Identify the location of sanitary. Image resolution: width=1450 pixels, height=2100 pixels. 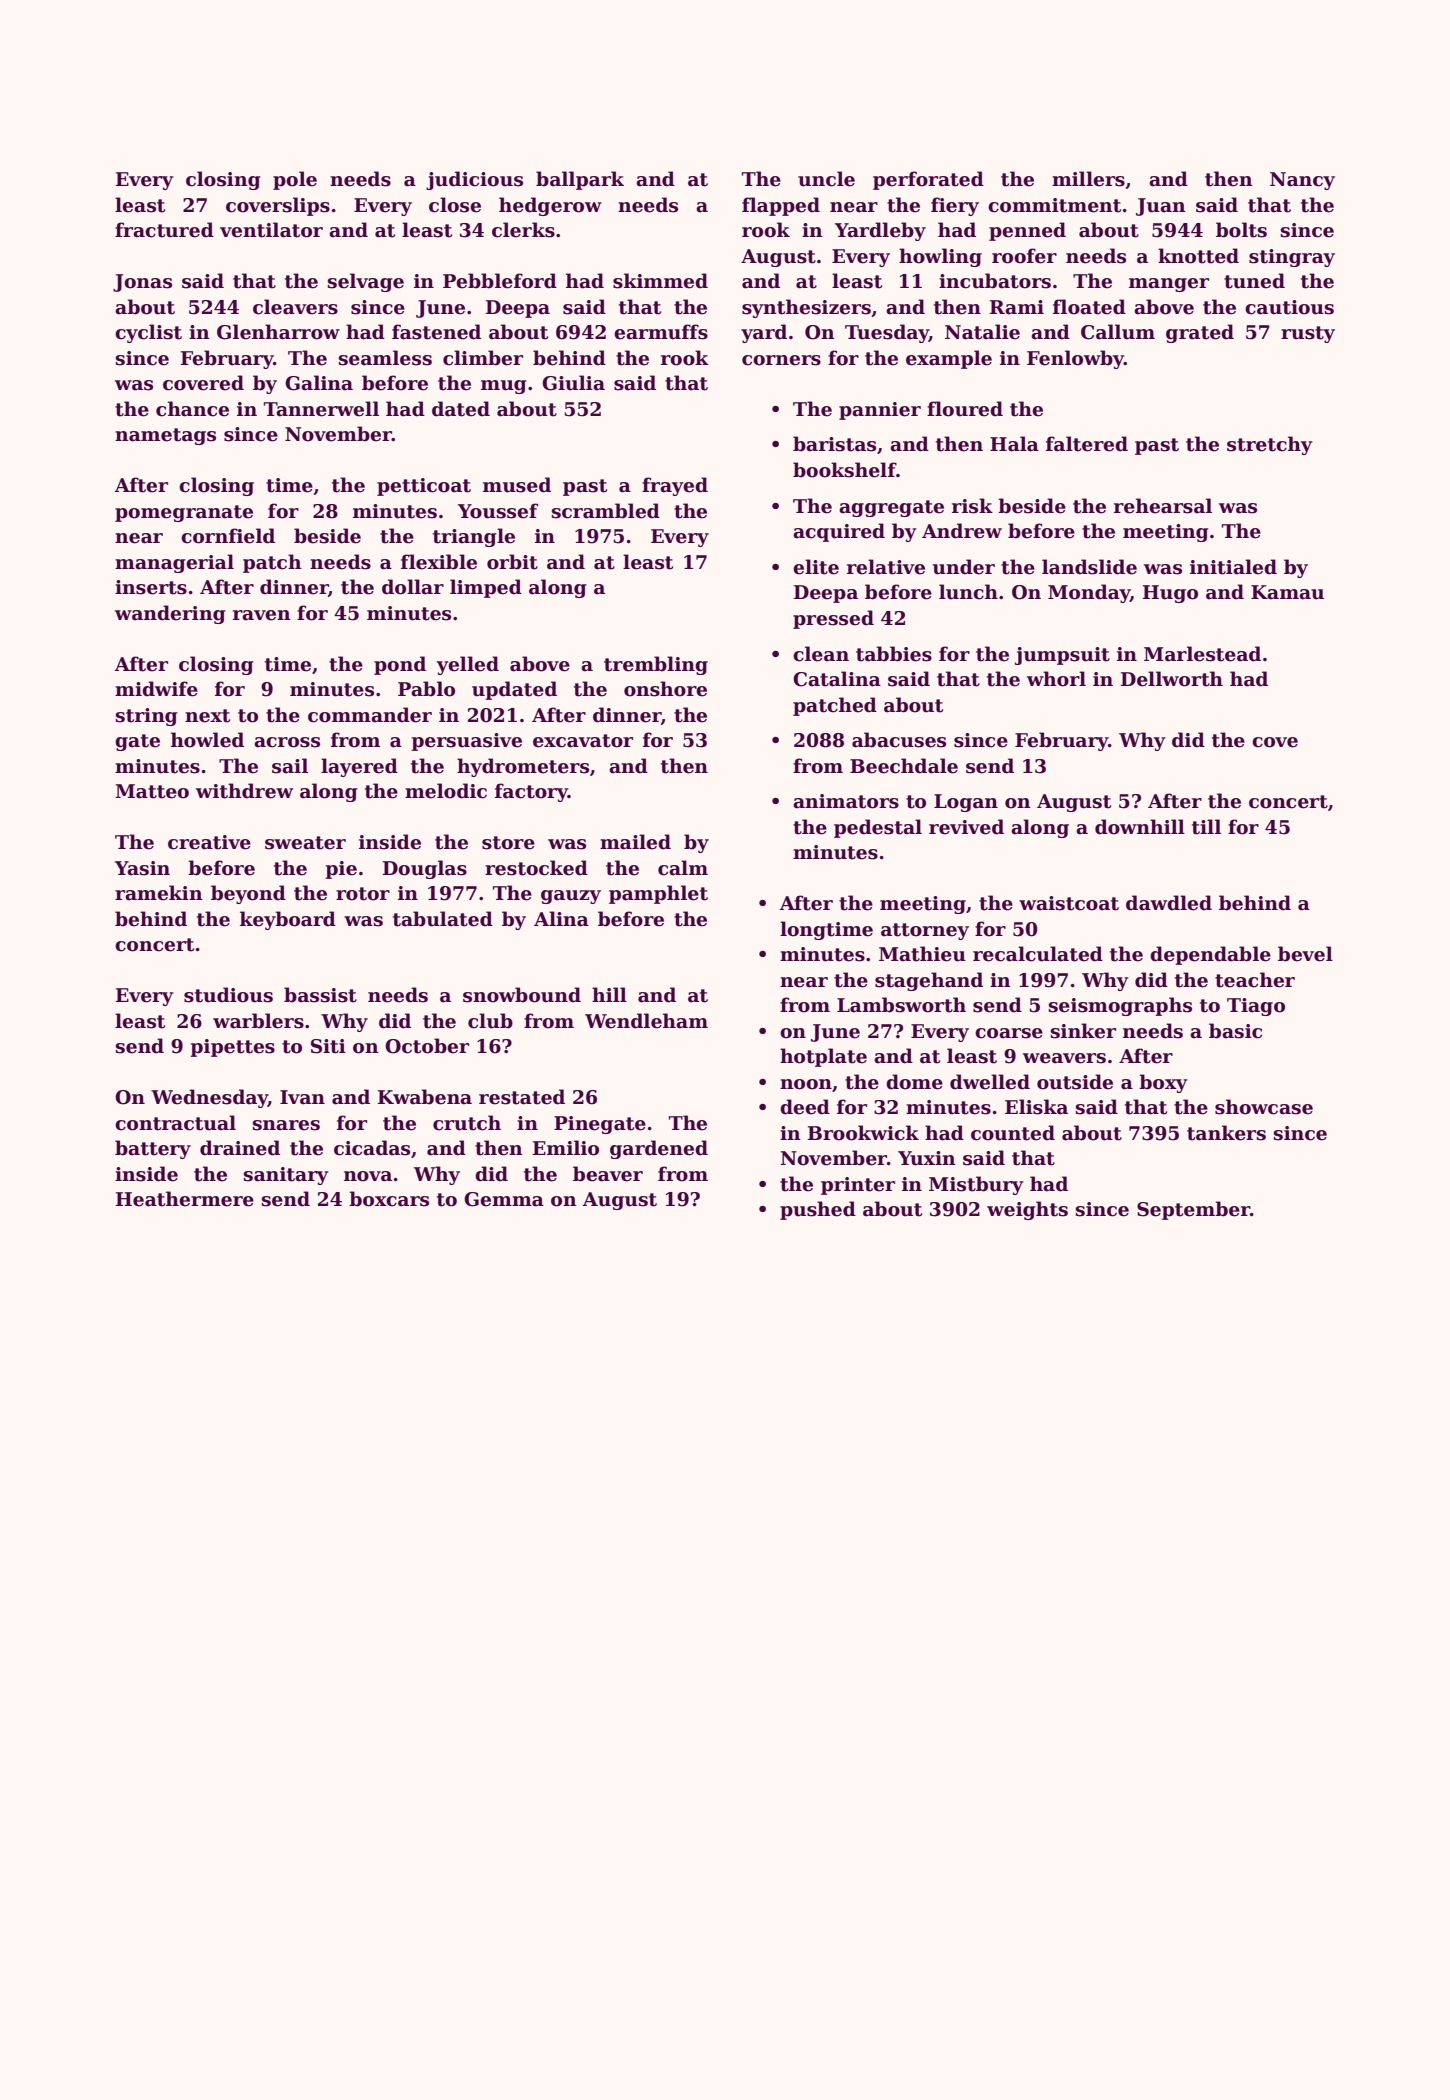
(286, 1176).
